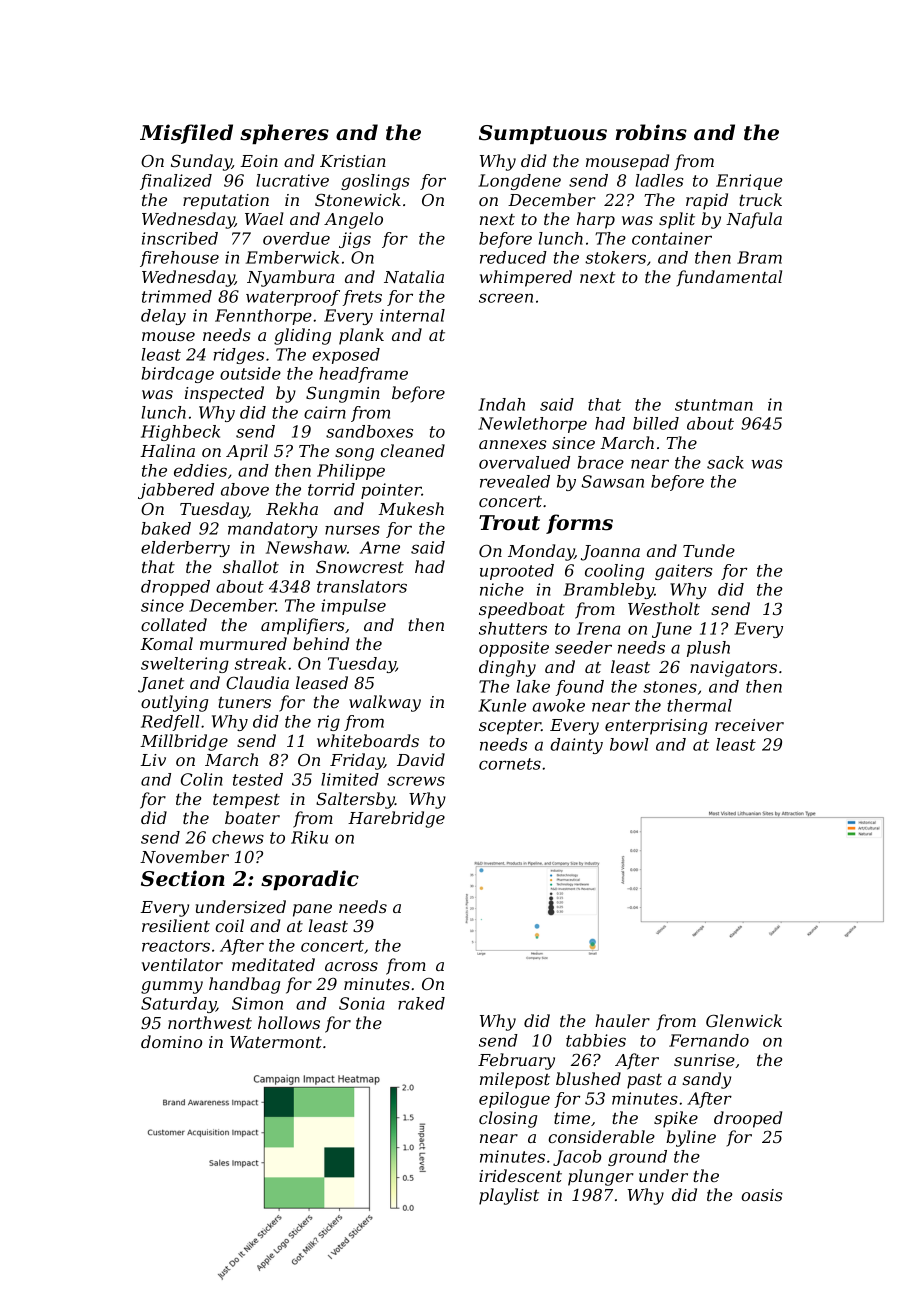 This image has width=924, height=1311. What do you see at coordinates (714, 405) in the image?
I see `stuntman` at bounding box center [714, 405].
